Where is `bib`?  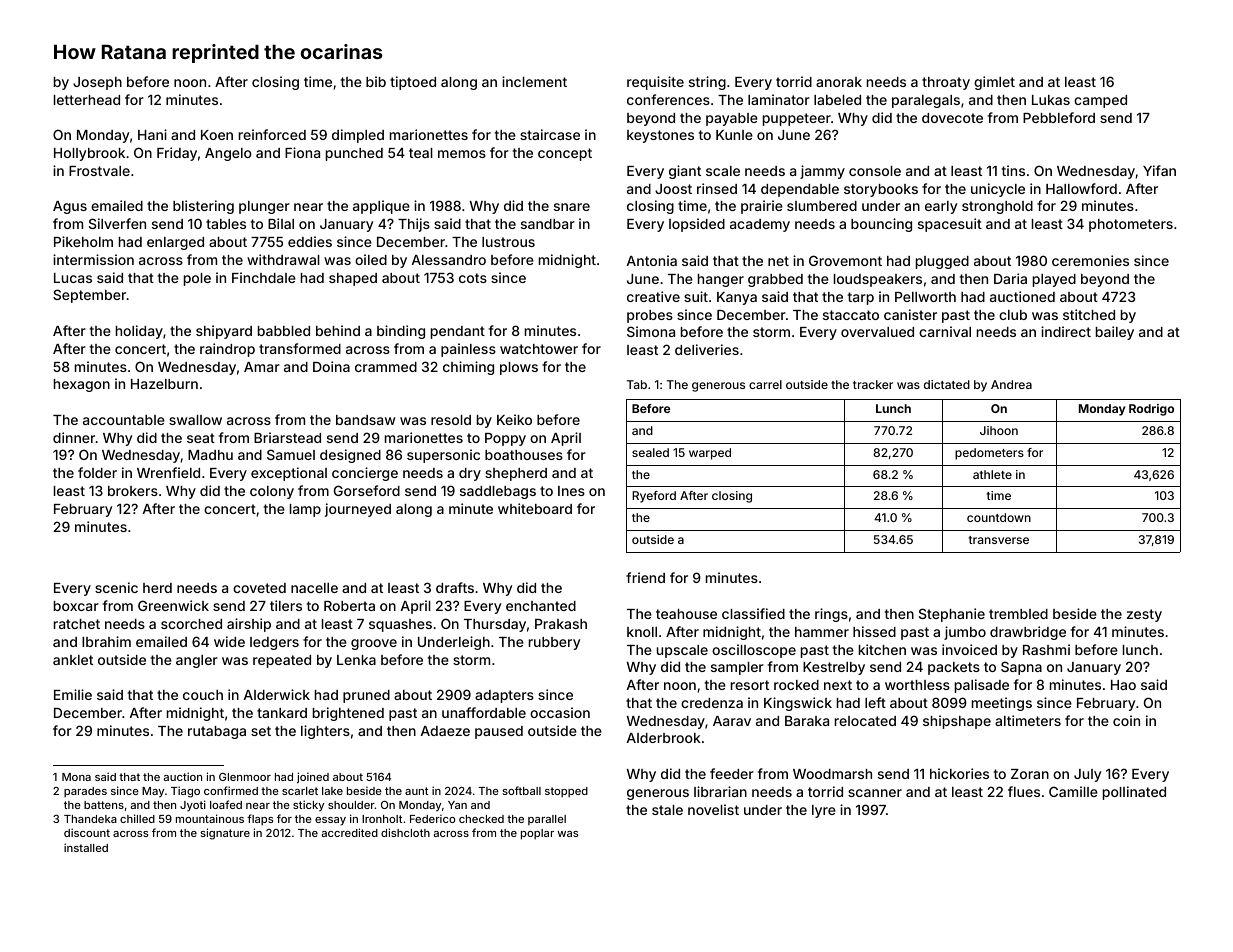 bib is located at coordinates (376, 81).
